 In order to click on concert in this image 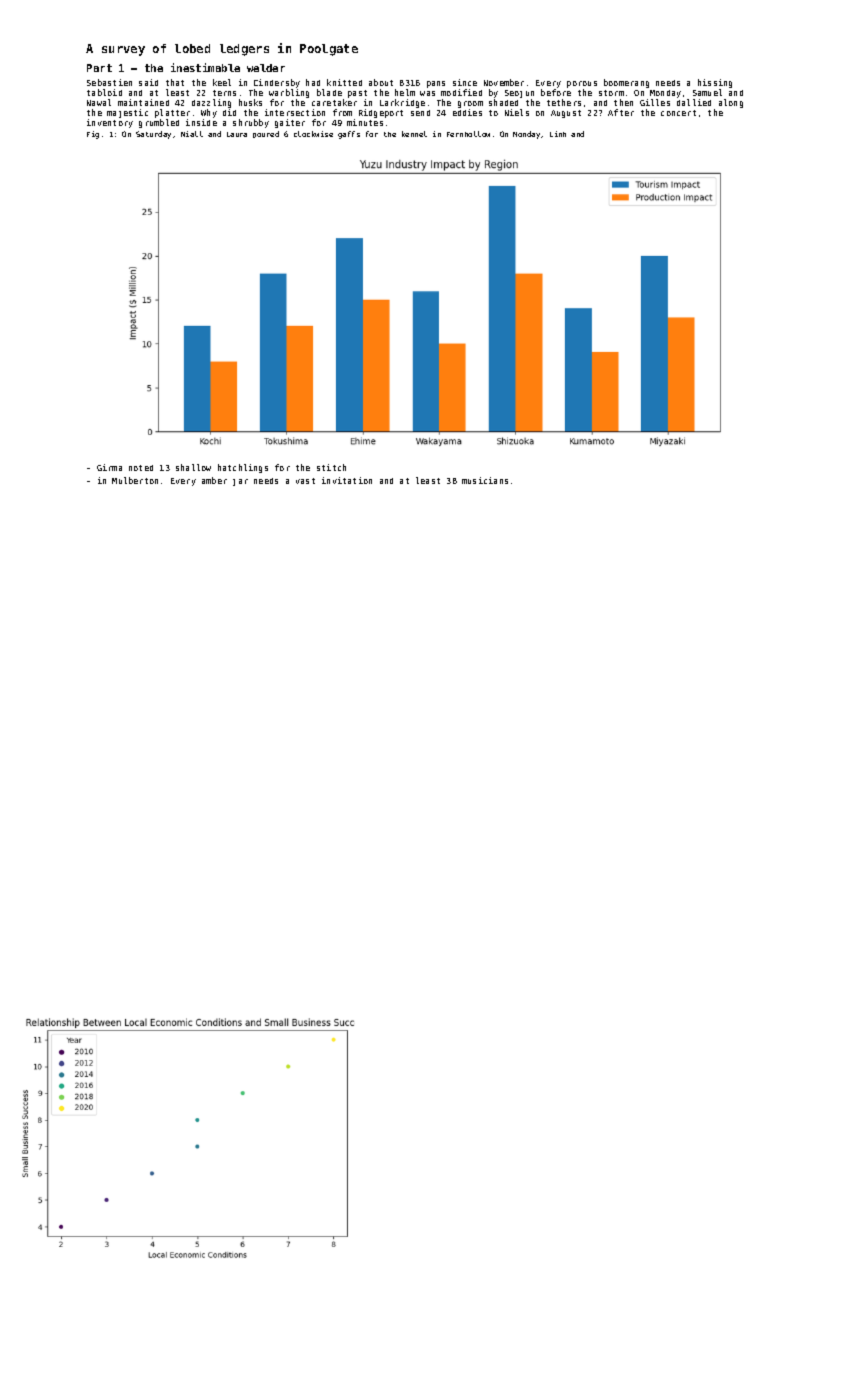, I will do `click(678, 113)`.
